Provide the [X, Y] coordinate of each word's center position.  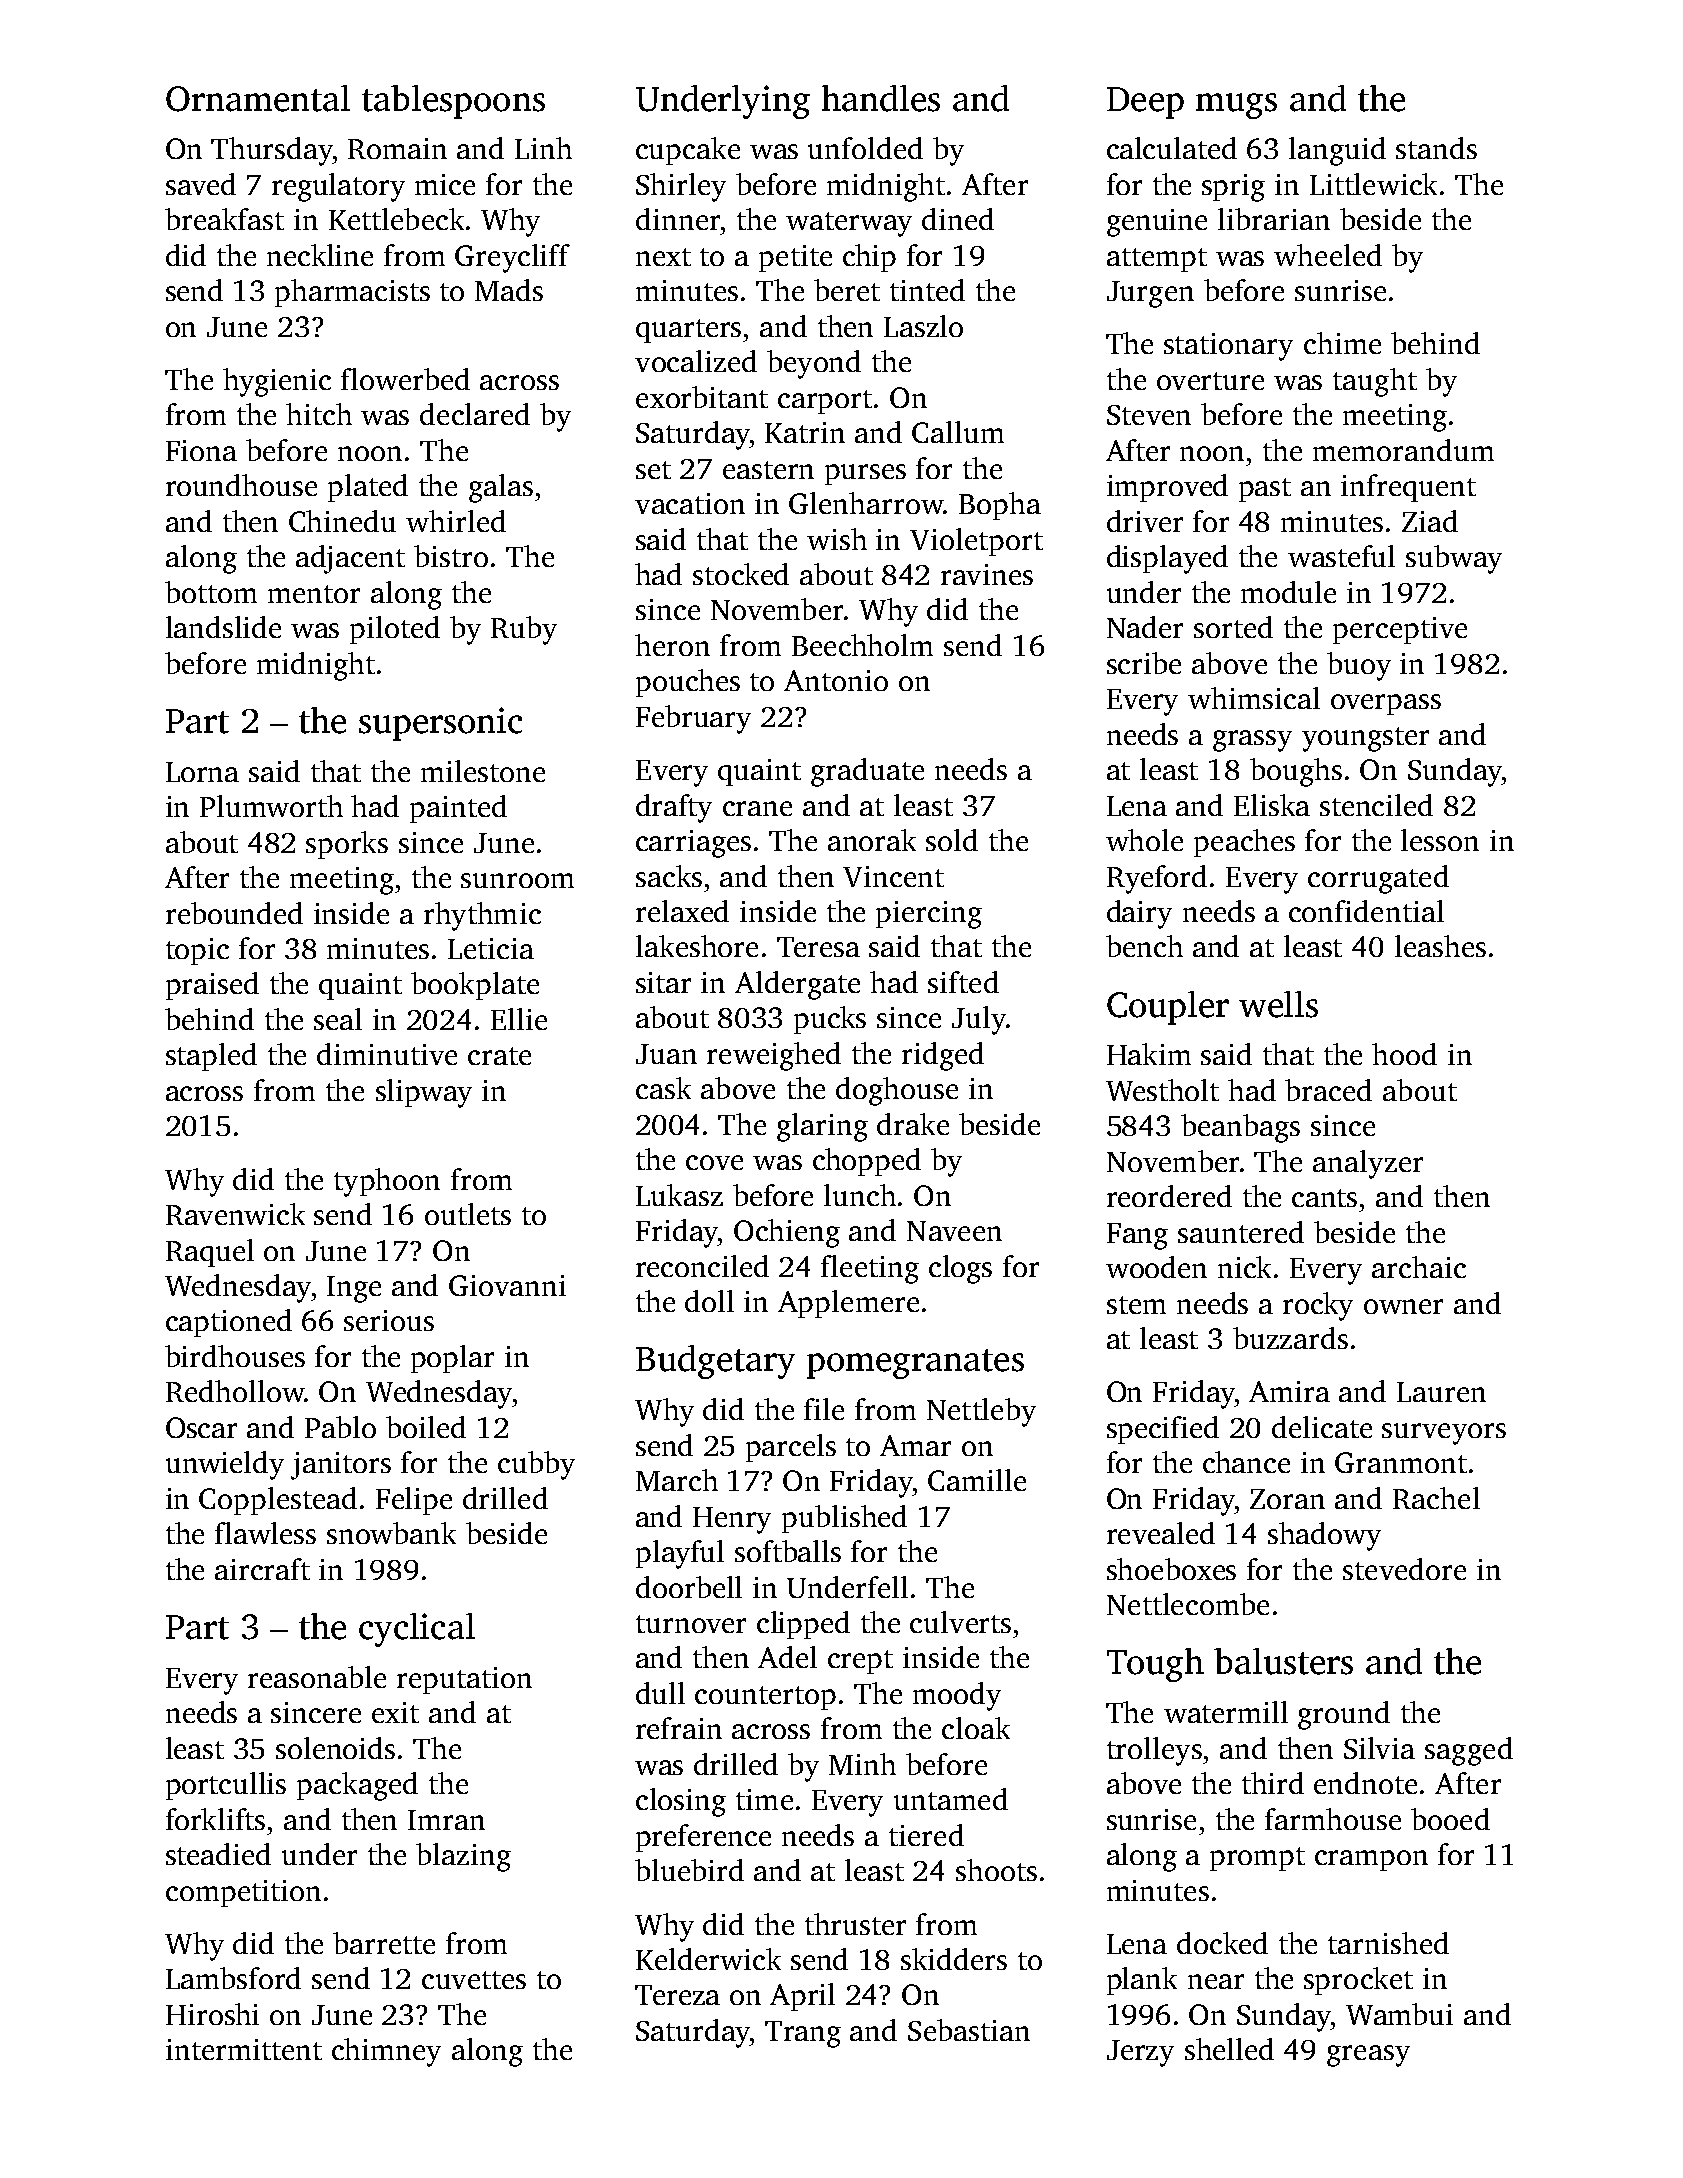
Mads [509, 290]
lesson [1440, 840]
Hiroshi [212, 2014]
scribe [1144, 663]
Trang [803, 2034]
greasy [1368, 2056]
